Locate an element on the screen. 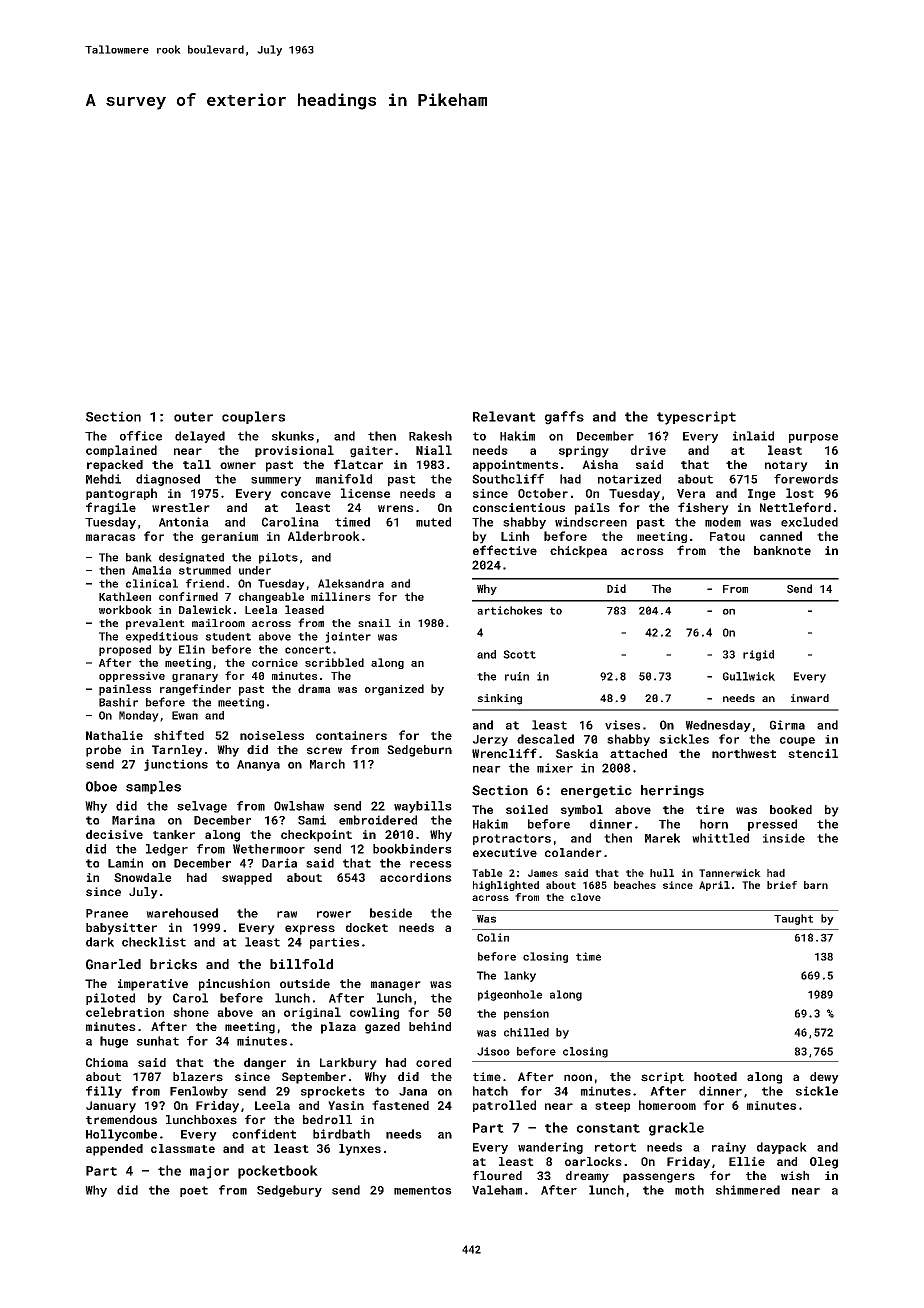 Image resolution: width=924 pixels, height=1308 pixels. poet is located at coordinates (194, 1191).
